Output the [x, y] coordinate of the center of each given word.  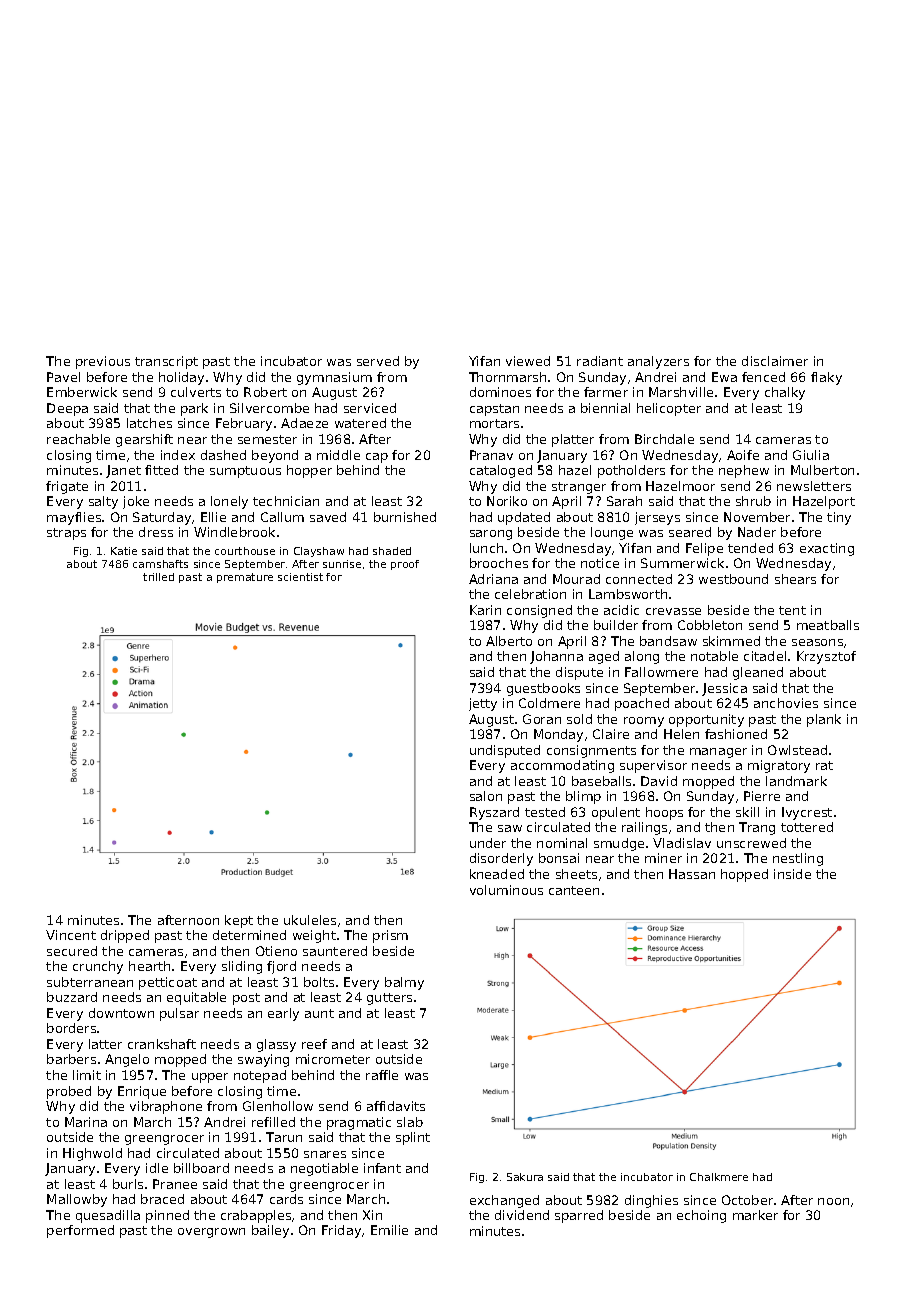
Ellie [213, 517]
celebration [530, 594]
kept [239, 921]
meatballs [828, 625]
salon [486, 796]
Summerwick [682, 563]
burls [128, 1184]
